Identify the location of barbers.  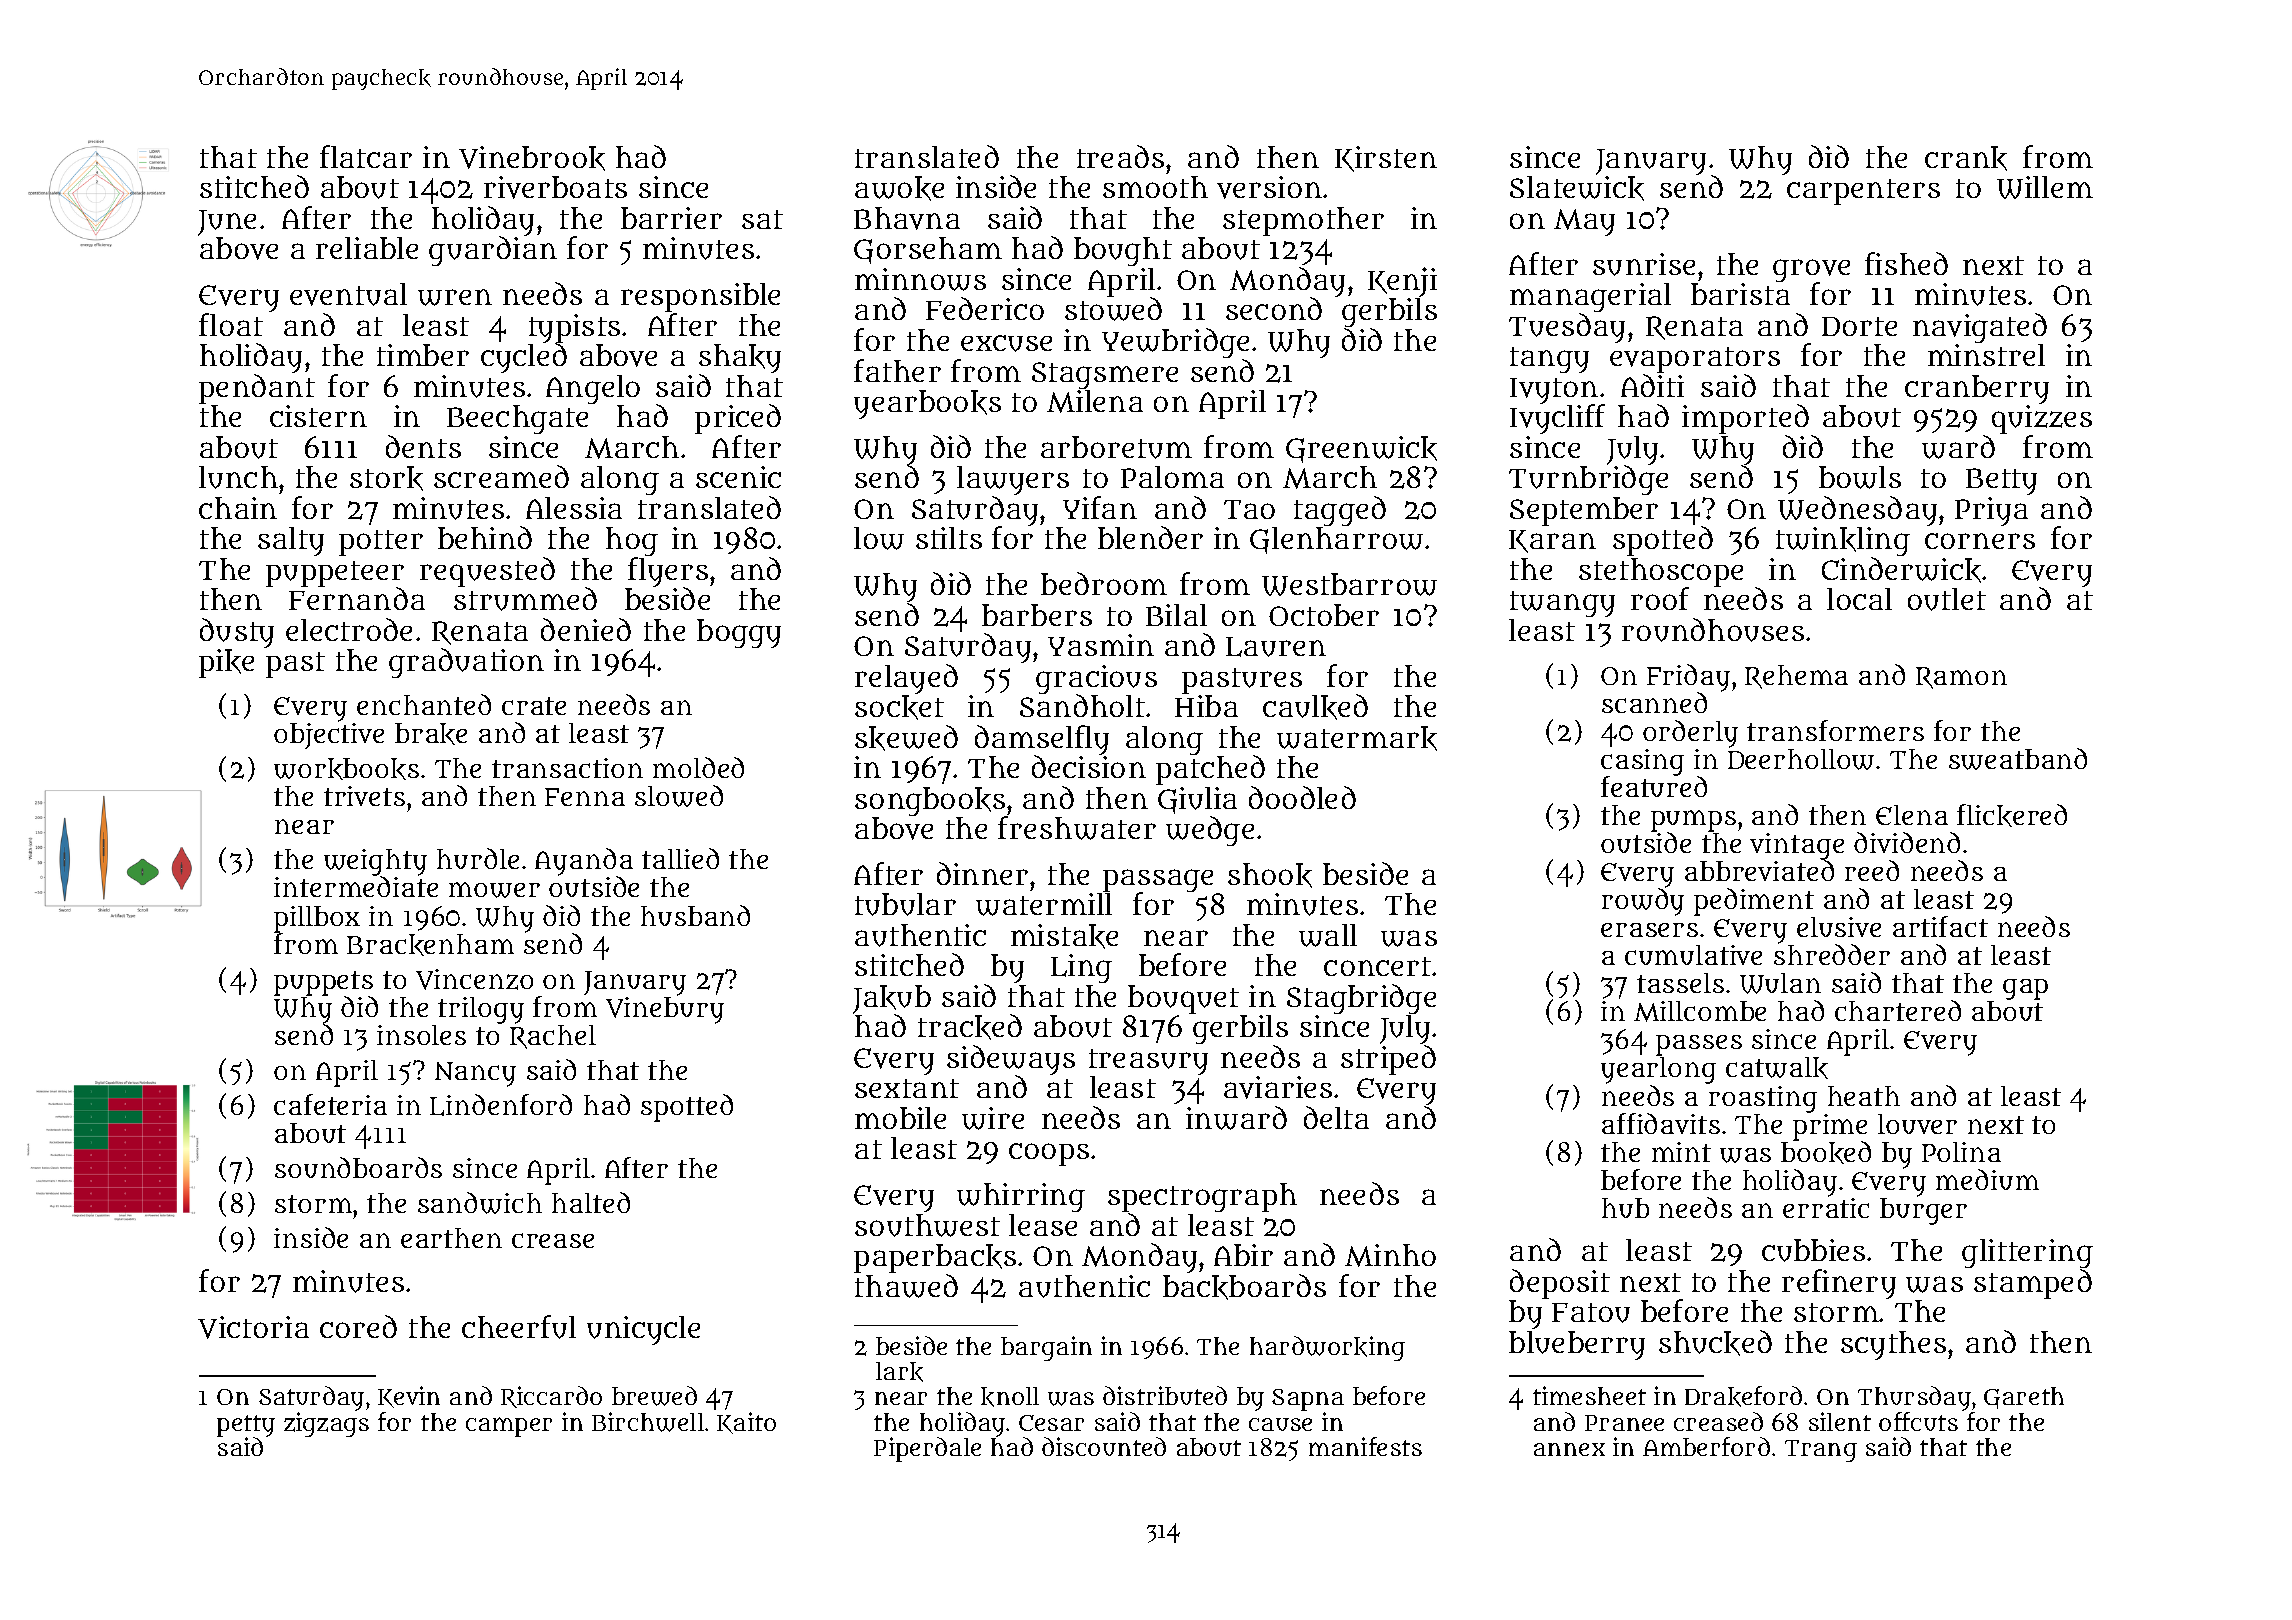
(1037, 615).
